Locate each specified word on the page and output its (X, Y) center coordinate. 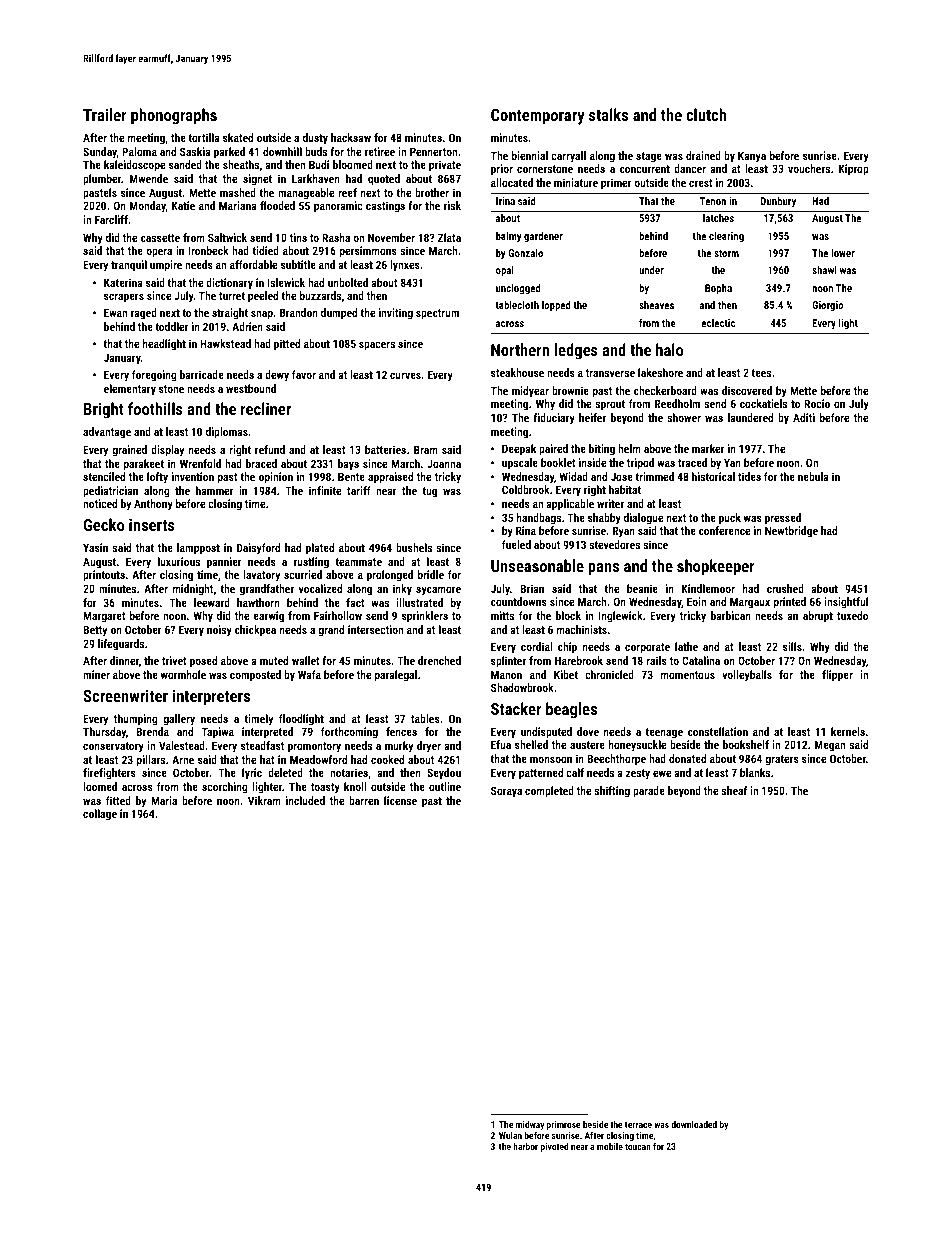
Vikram (264, 800)
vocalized (320, 588)
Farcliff (111, 219)
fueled (516, 544)
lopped (556, 306)
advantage (107, 433)
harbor (525, 1146)
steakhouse (517, 372)
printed (790, 603)
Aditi (804, 417)
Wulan (510, 1135)
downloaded (694, 1124)
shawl (824, 270)
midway (530, 1125)
